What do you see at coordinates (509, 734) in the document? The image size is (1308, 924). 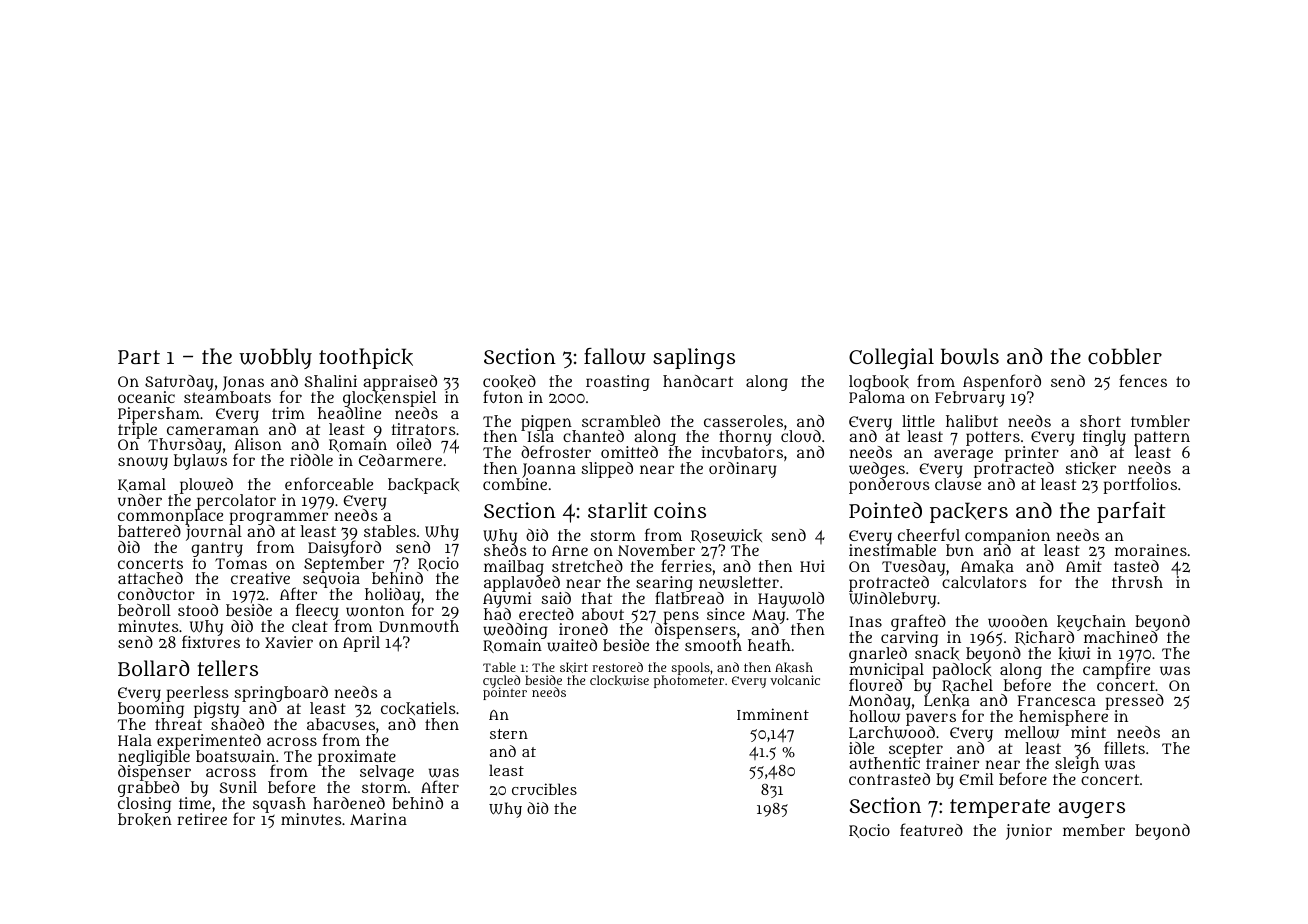 I see `stern` at bounding box center [509, 734].
